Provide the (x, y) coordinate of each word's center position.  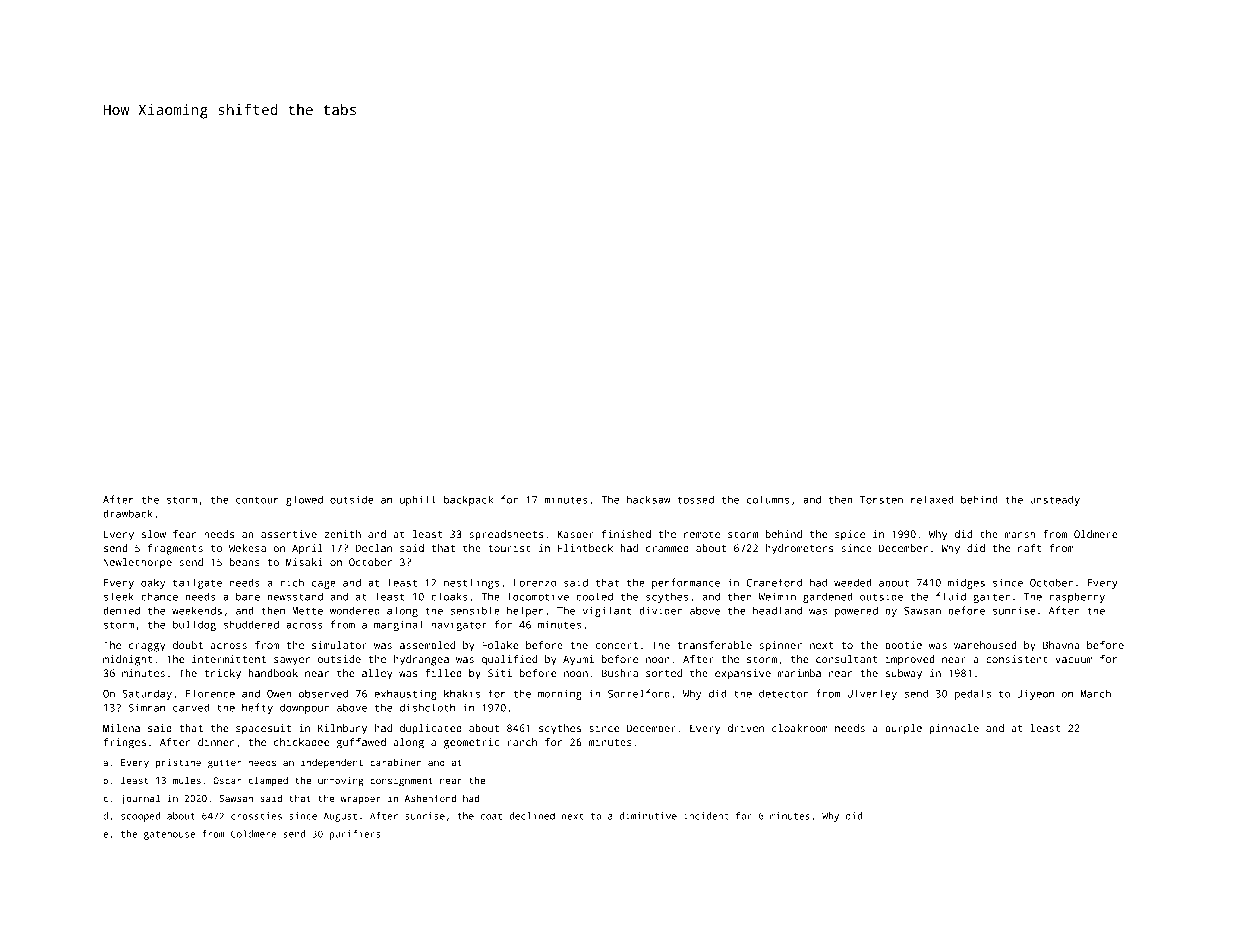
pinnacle (954, 729)
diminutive (648, 816)
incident (706, 816)
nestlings (471, 583)
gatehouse (169, 835)
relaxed (932, 499)
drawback (128, 513)
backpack (468, 500)
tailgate (197, 583)
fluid (951, 596)
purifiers (355, 835)
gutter (224, 764)
